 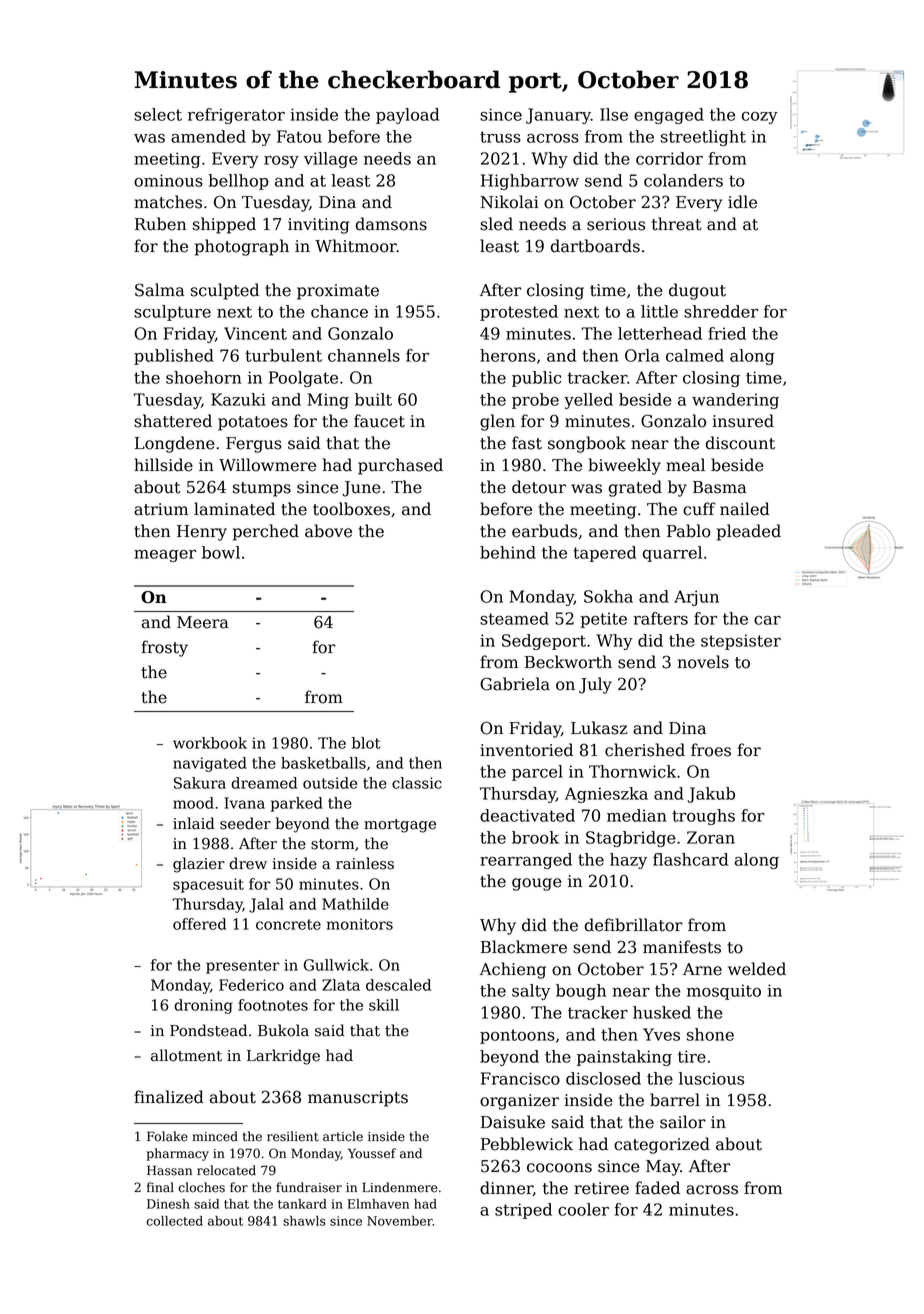 What do you see at coordinates (391, 224) in the screenshot?
I see `damsons` at bounding box center [391, 224].
